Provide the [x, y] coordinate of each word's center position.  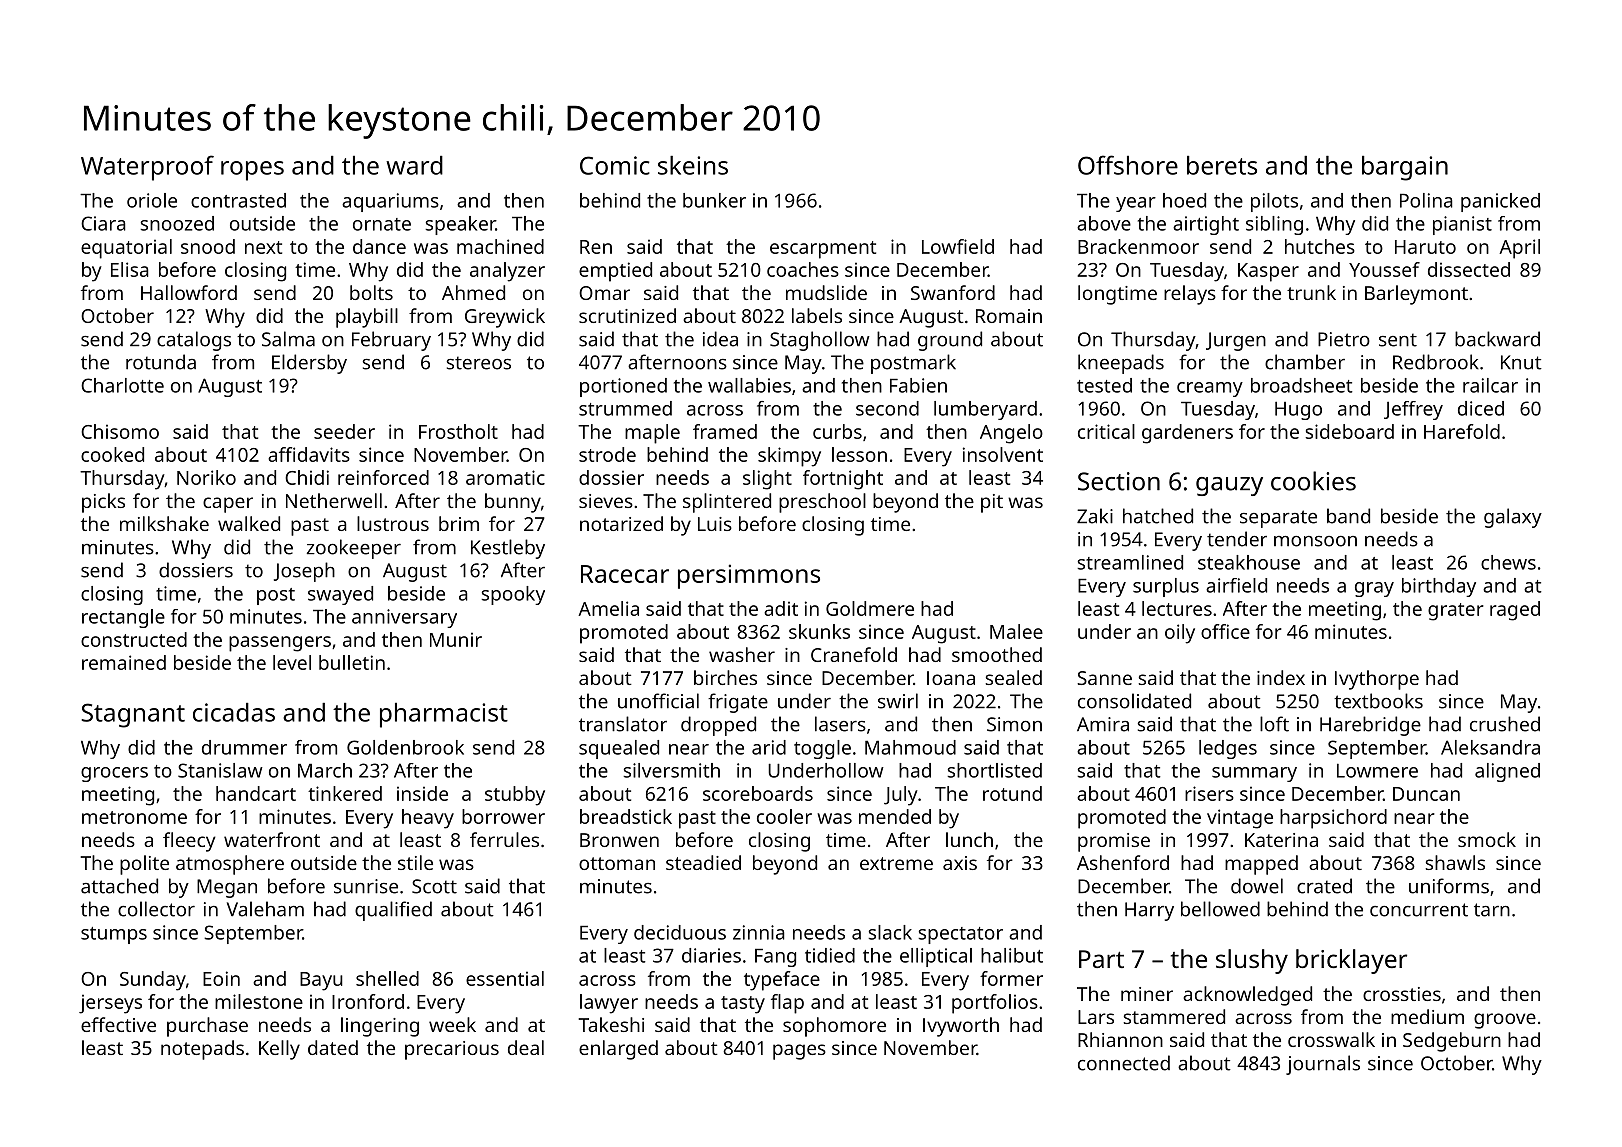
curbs [837, 431]
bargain [1405, 168]
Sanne [1104, 678]
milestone [259, 1001]
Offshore [1128, 165]
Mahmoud [910, 747]
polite [144, 865]
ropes [252, 171]
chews [1508, 562]
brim [459, 523]
